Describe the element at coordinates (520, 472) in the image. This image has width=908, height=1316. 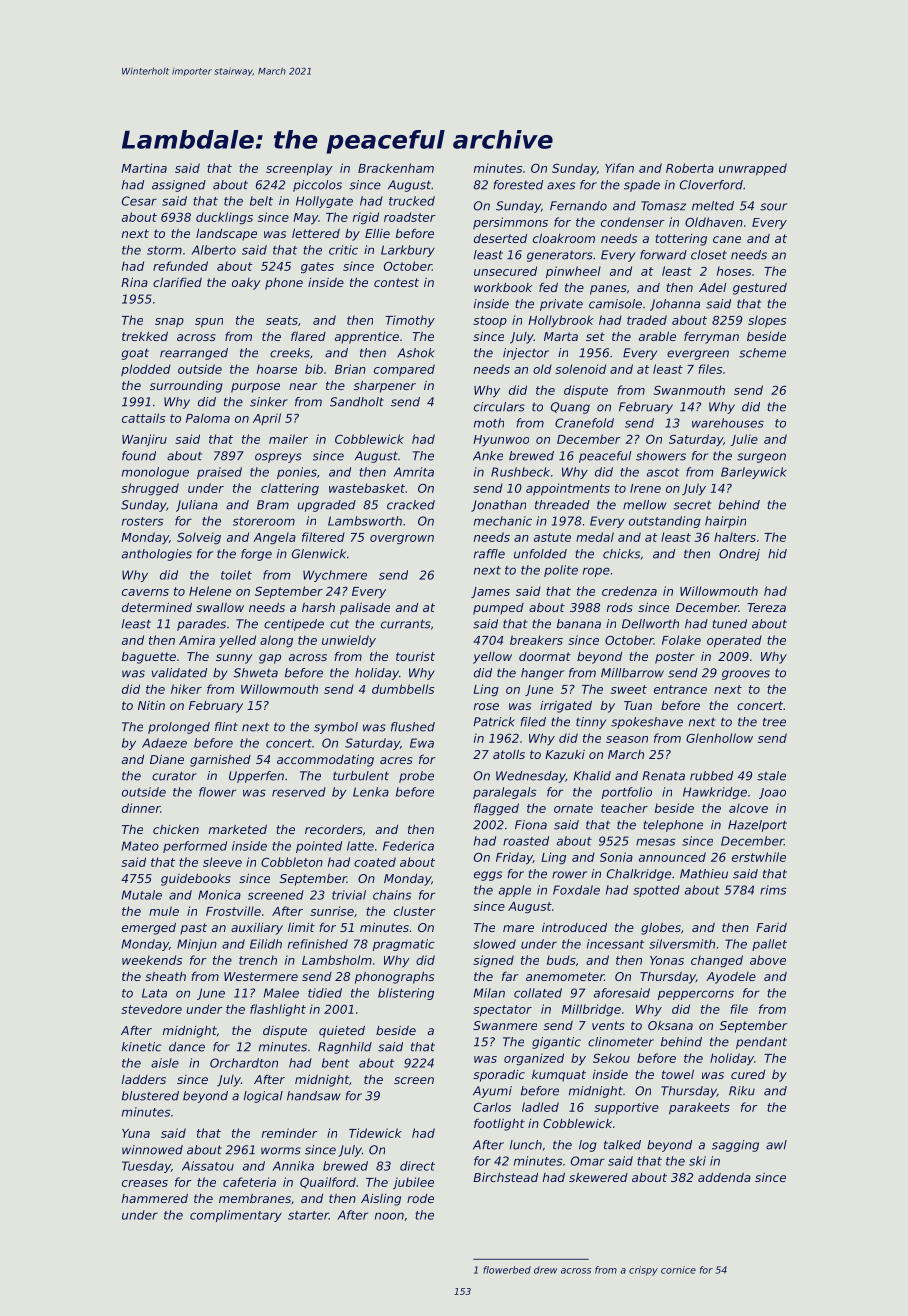
I see `Rushbeck` at that location.
